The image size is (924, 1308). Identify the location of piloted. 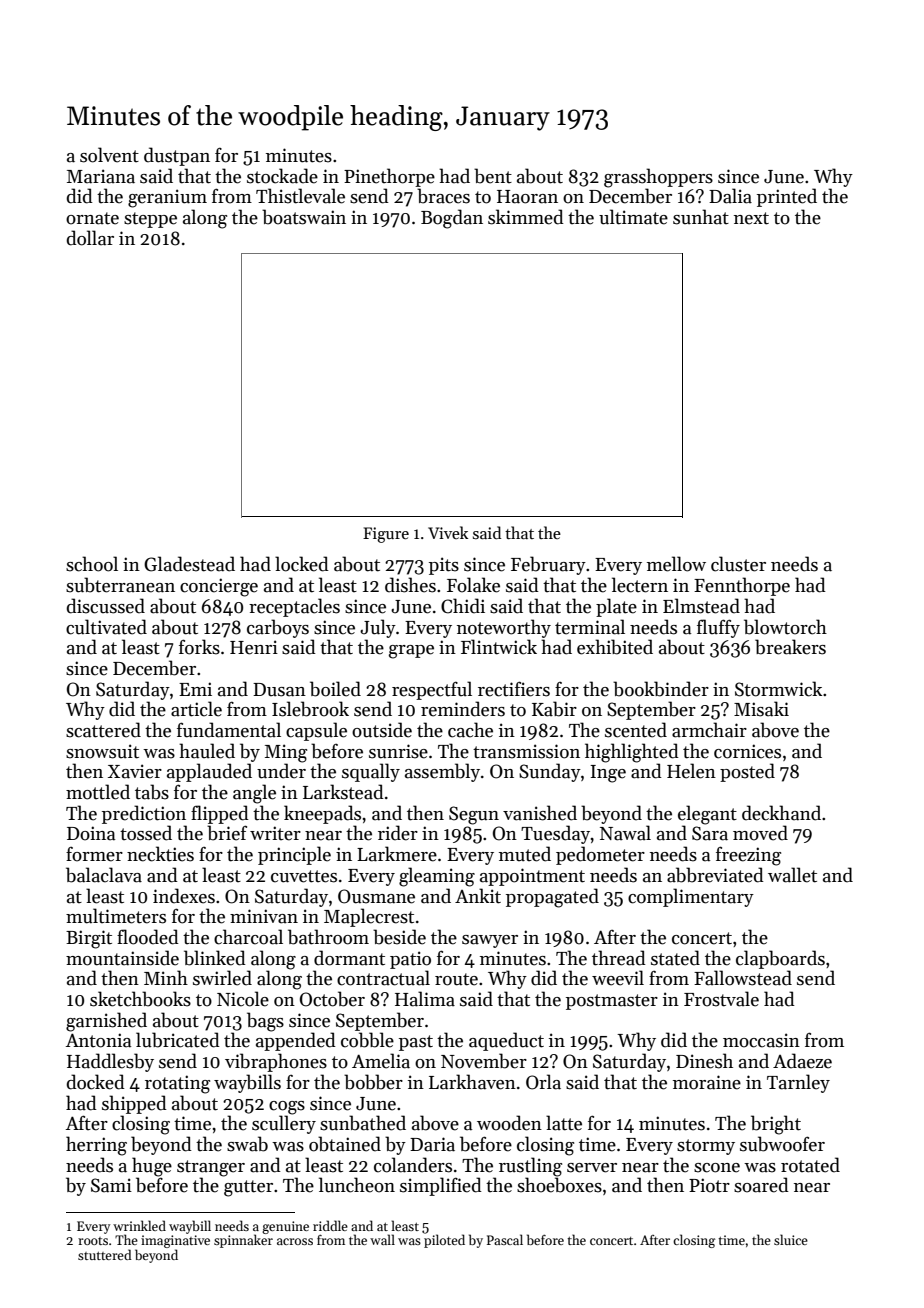
(444, 1241).
